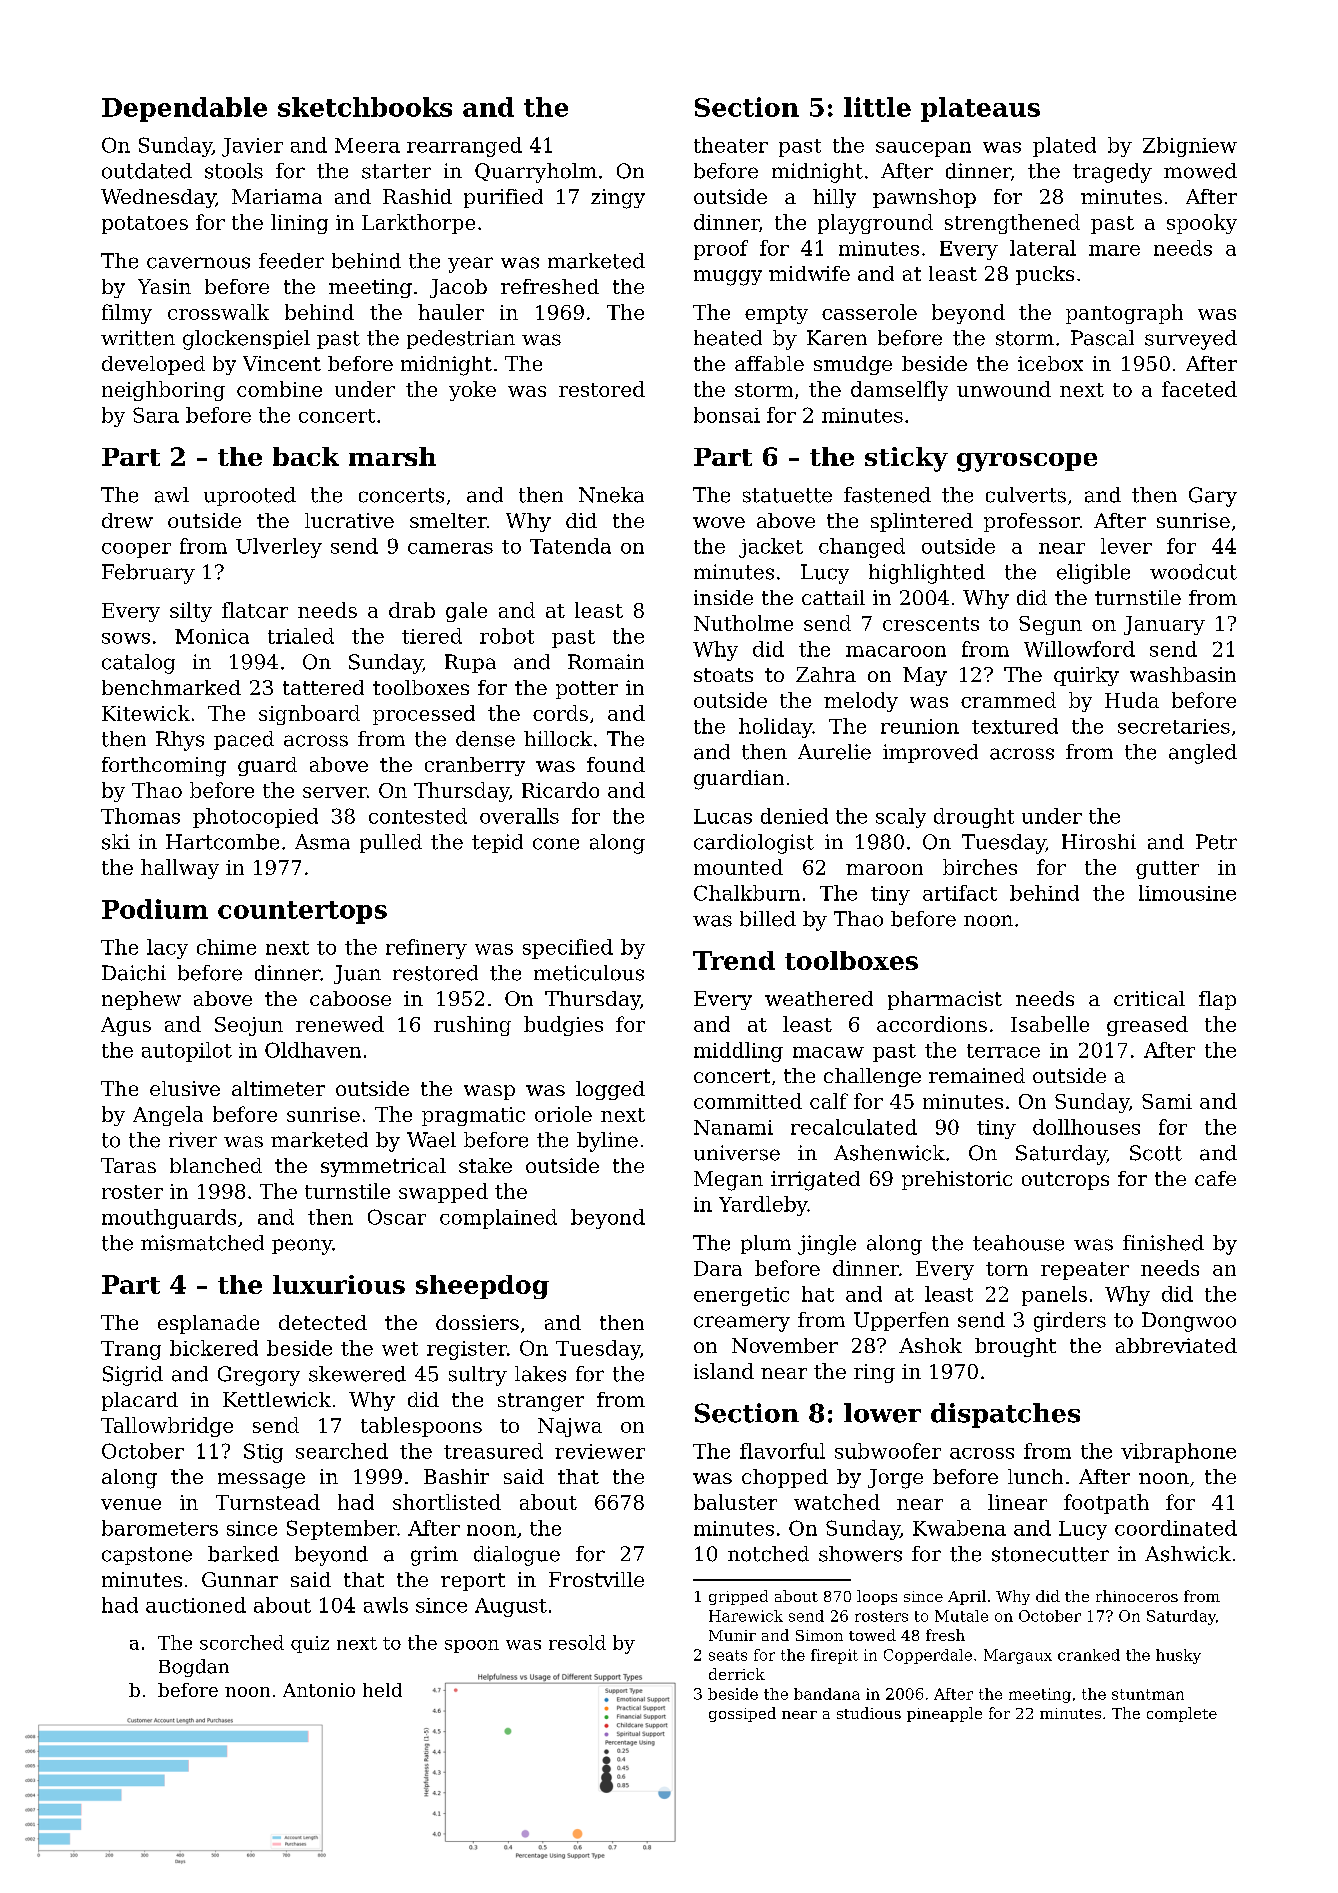  I want to click on Seojun, so click(249, 1026).
